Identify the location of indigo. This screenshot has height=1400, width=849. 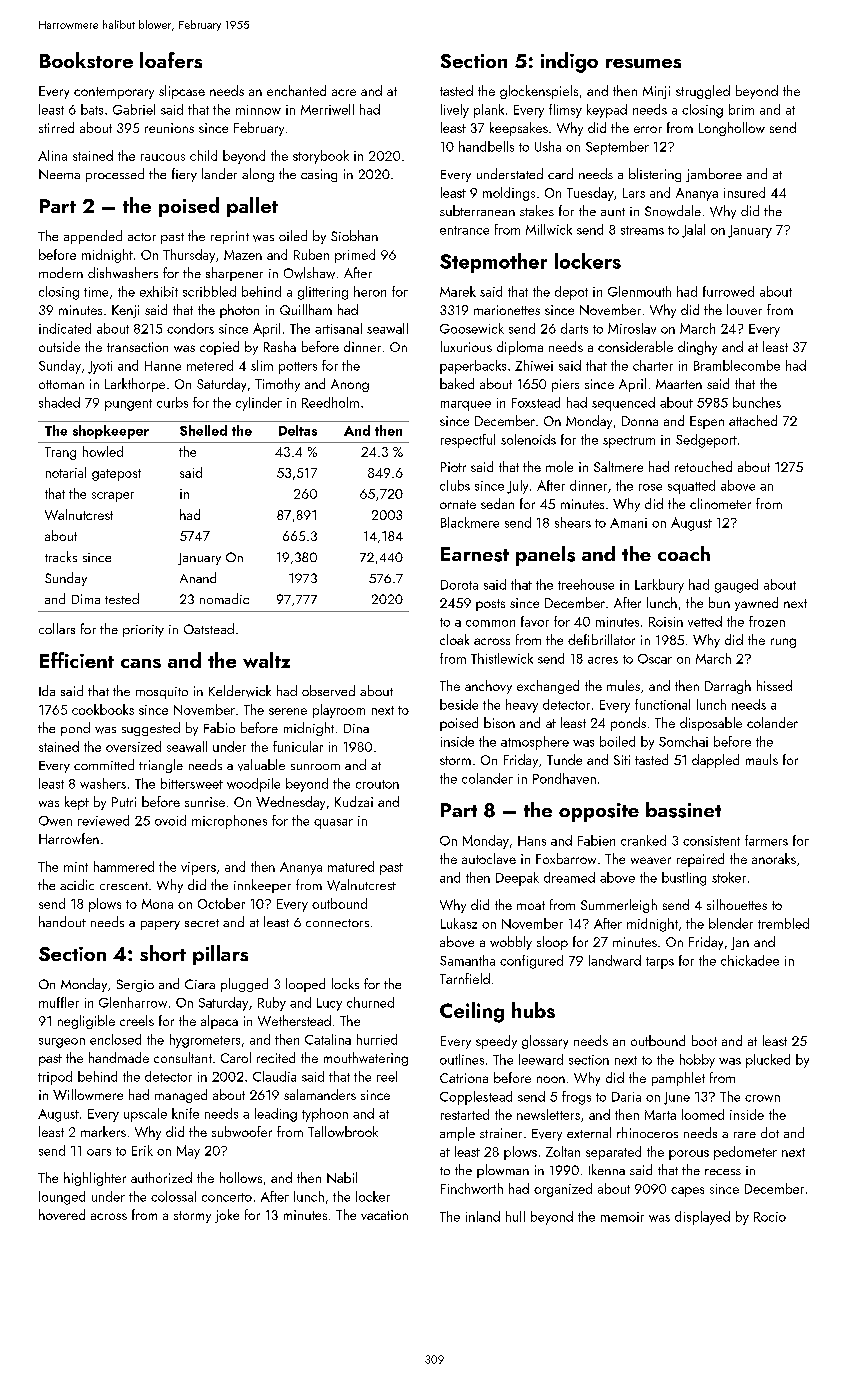
(569, 62).
